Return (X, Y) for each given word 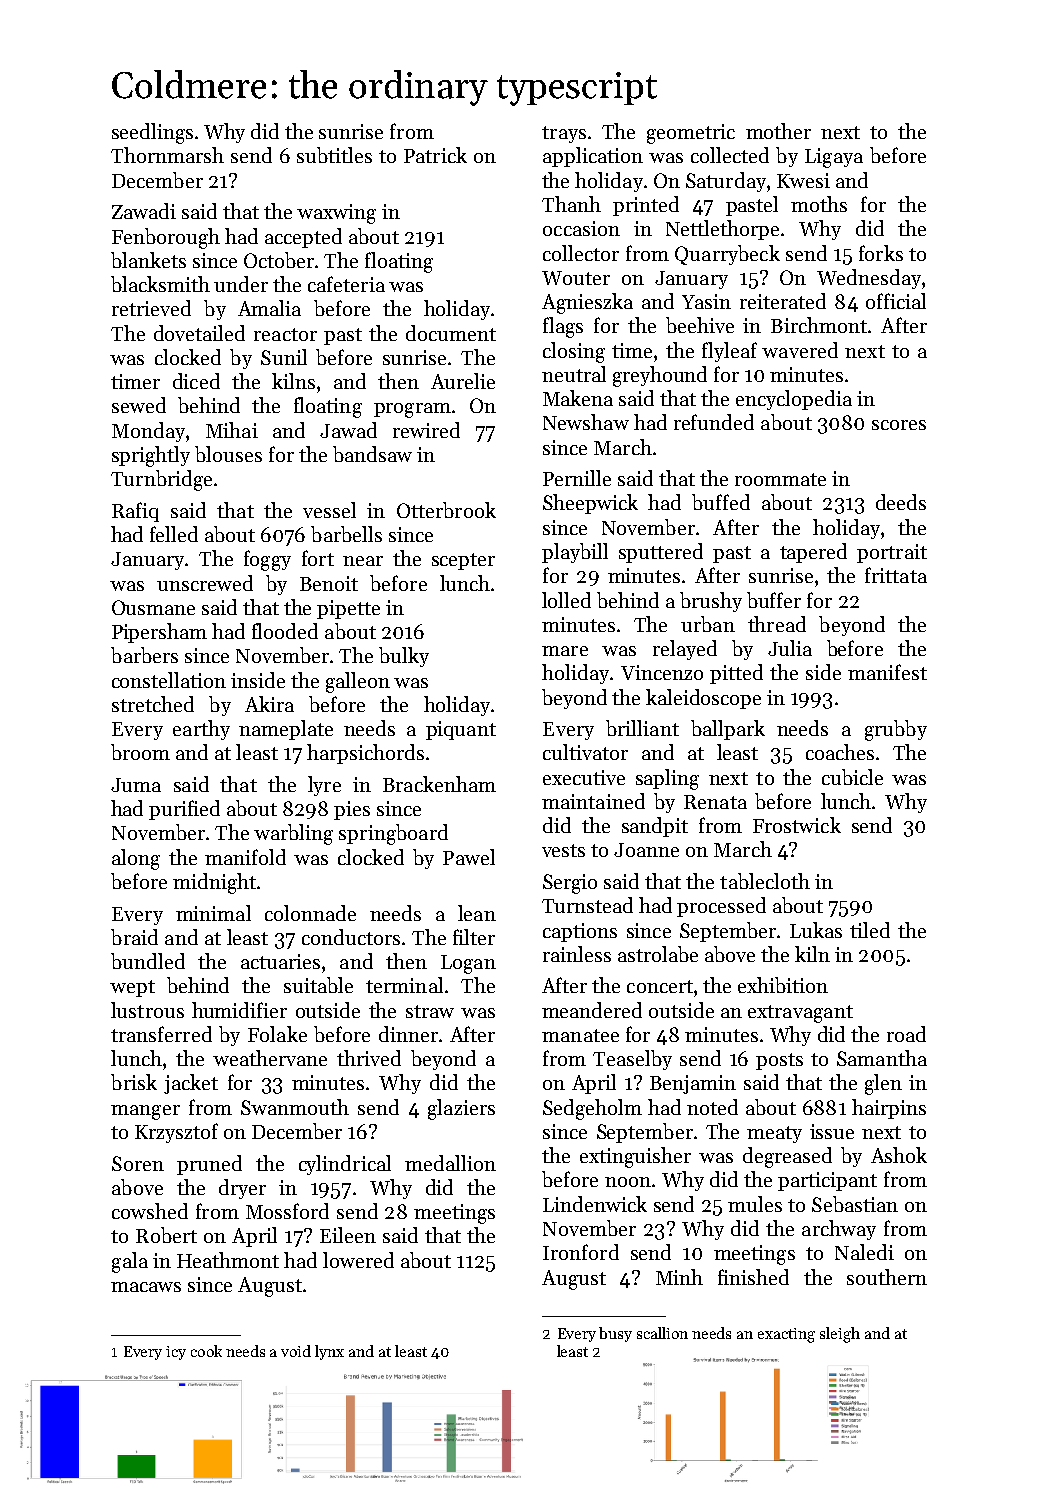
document (451, 333)
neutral (574, 374)
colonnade (310, 913)
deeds (901, 502)
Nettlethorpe (722, 230)
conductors (351, 937)
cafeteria (346, 284)
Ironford (581, 1252)
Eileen (348, 1235)
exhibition (783, 985)
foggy (267, 560)
